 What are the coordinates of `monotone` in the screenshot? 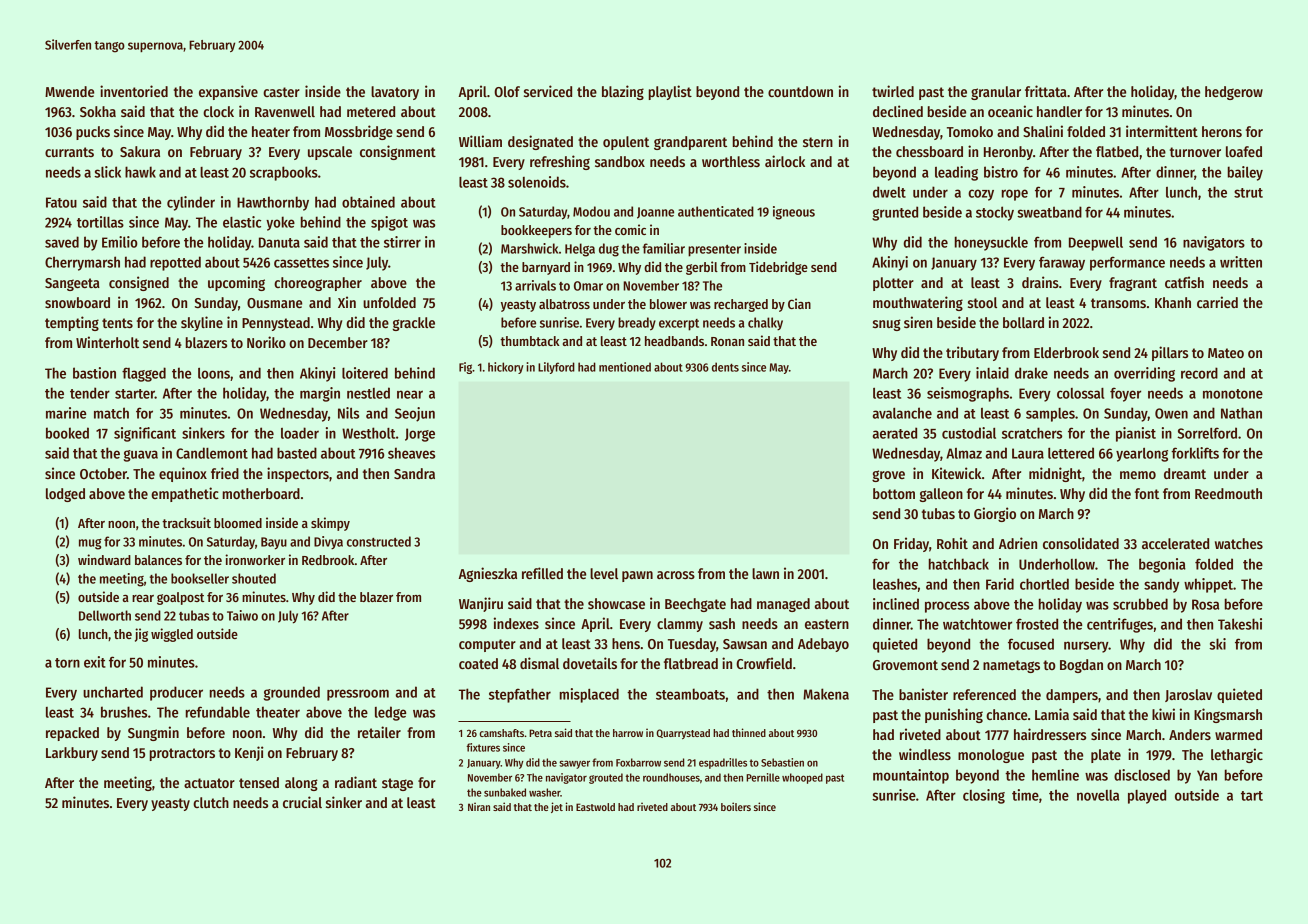 It's located at (1233, 394).
